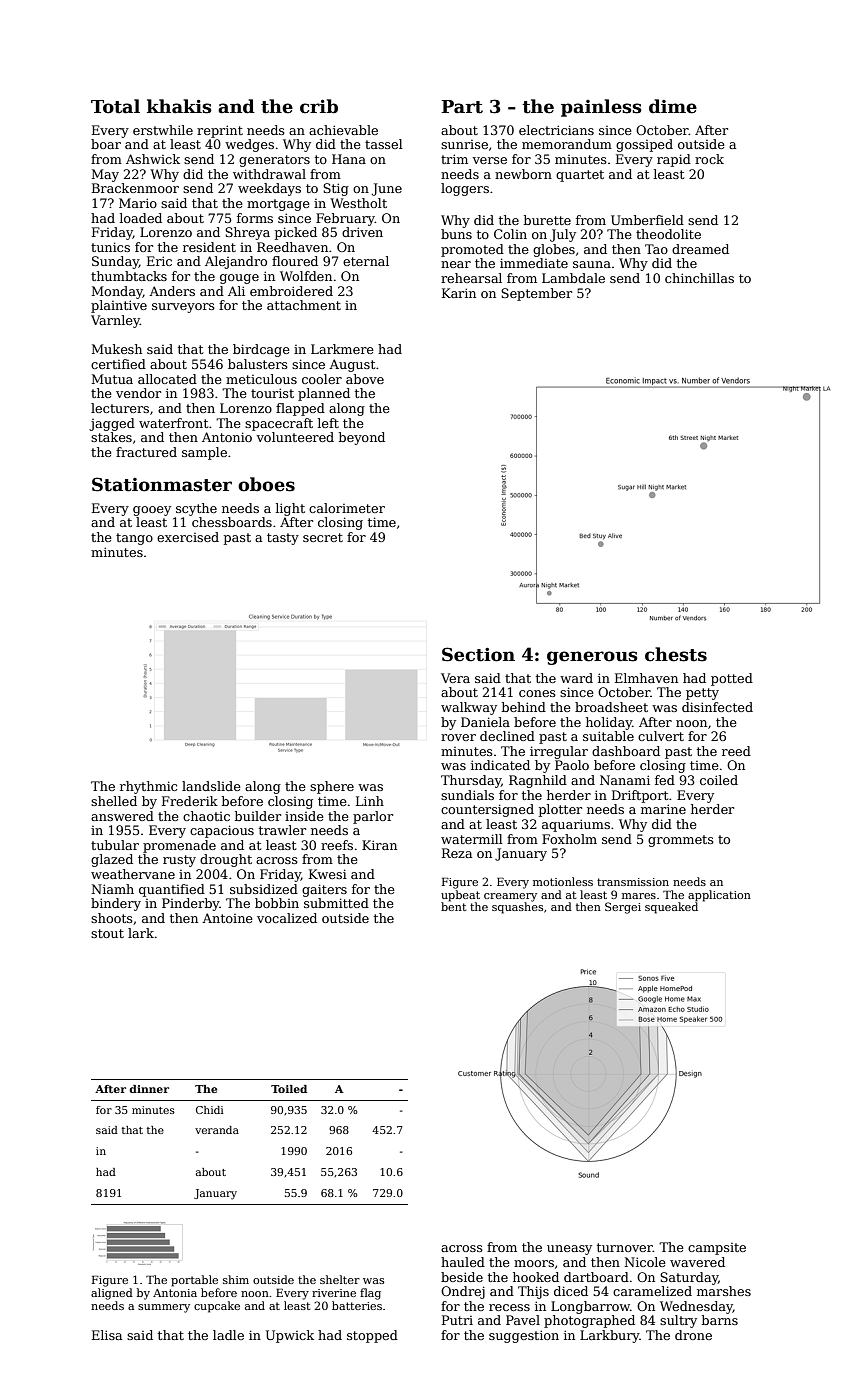  Describe the element at coordinates (107, 1335) in the image. I see `Elisa` at that location.
